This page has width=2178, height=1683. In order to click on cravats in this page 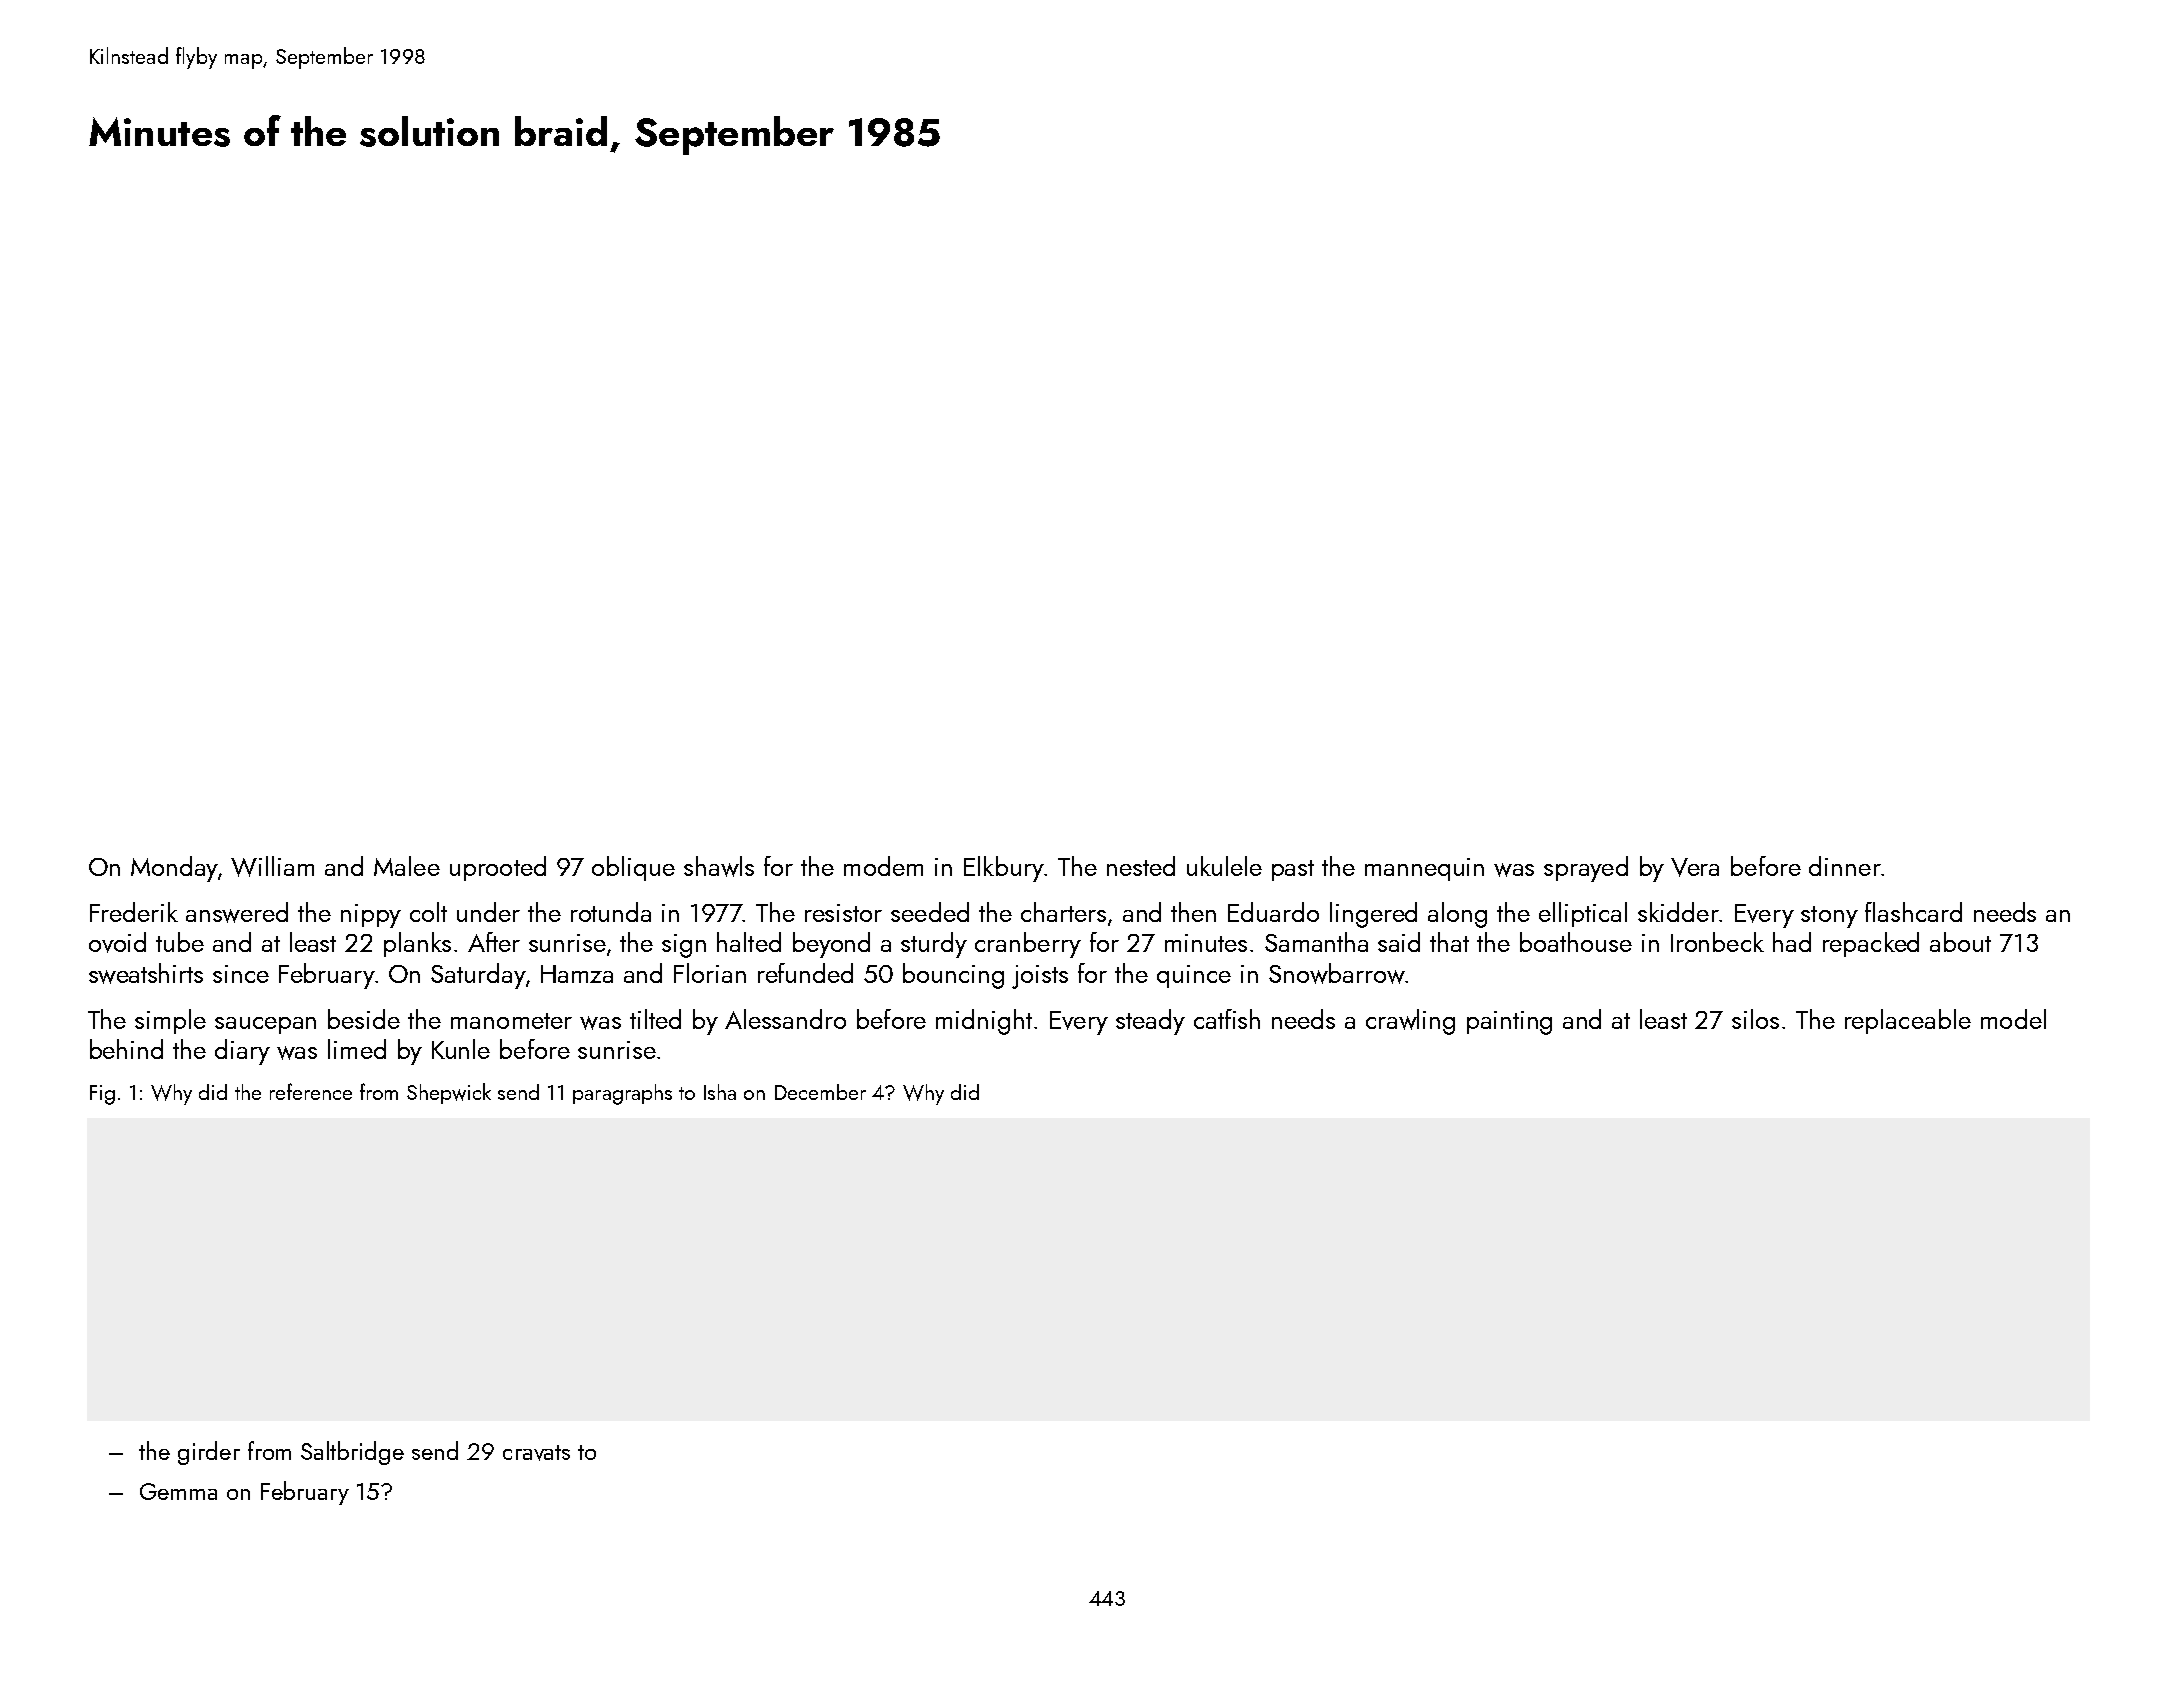, I will do `click(536, 1453)`.
